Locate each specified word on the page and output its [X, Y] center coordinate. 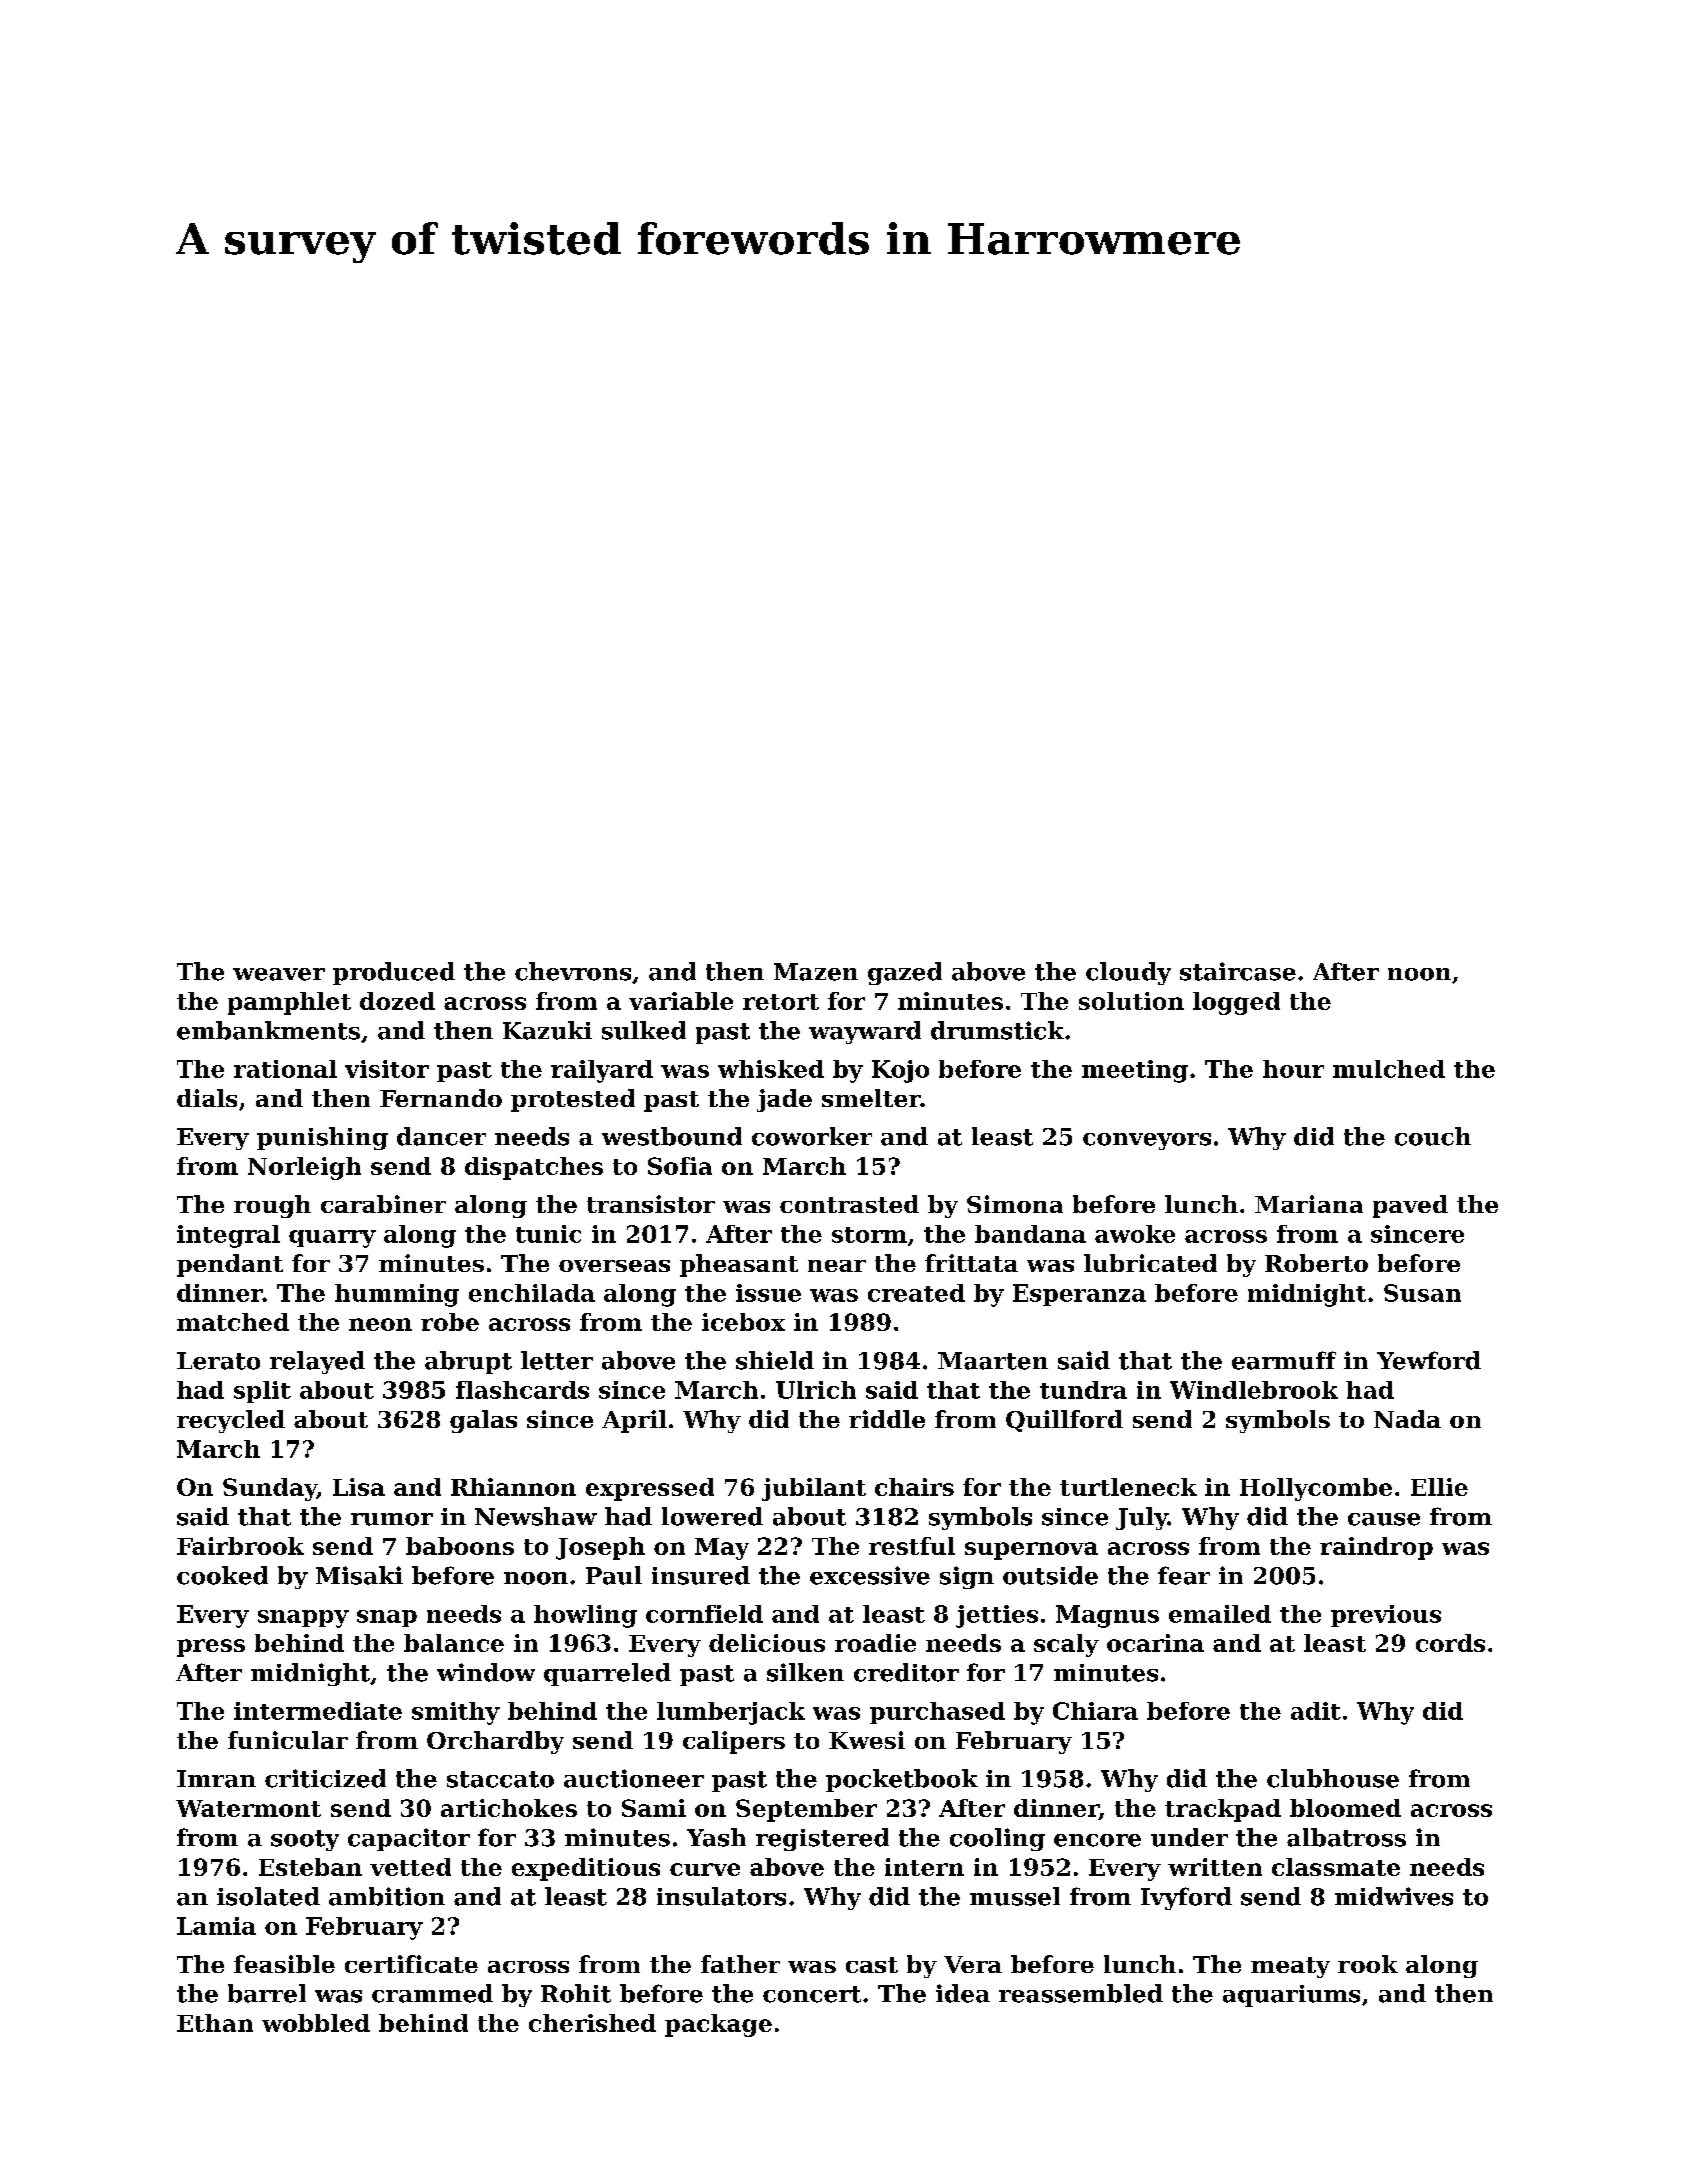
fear [1184, 1575]
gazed [905, 973]
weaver [279, 974]
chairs [914, 1487]
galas [483, 1421]
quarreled [607, 1674]
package [718, 2025]
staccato [500, 1779]
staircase [1238, 971]
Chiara [1095, 1711]
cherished [592, 2023]
